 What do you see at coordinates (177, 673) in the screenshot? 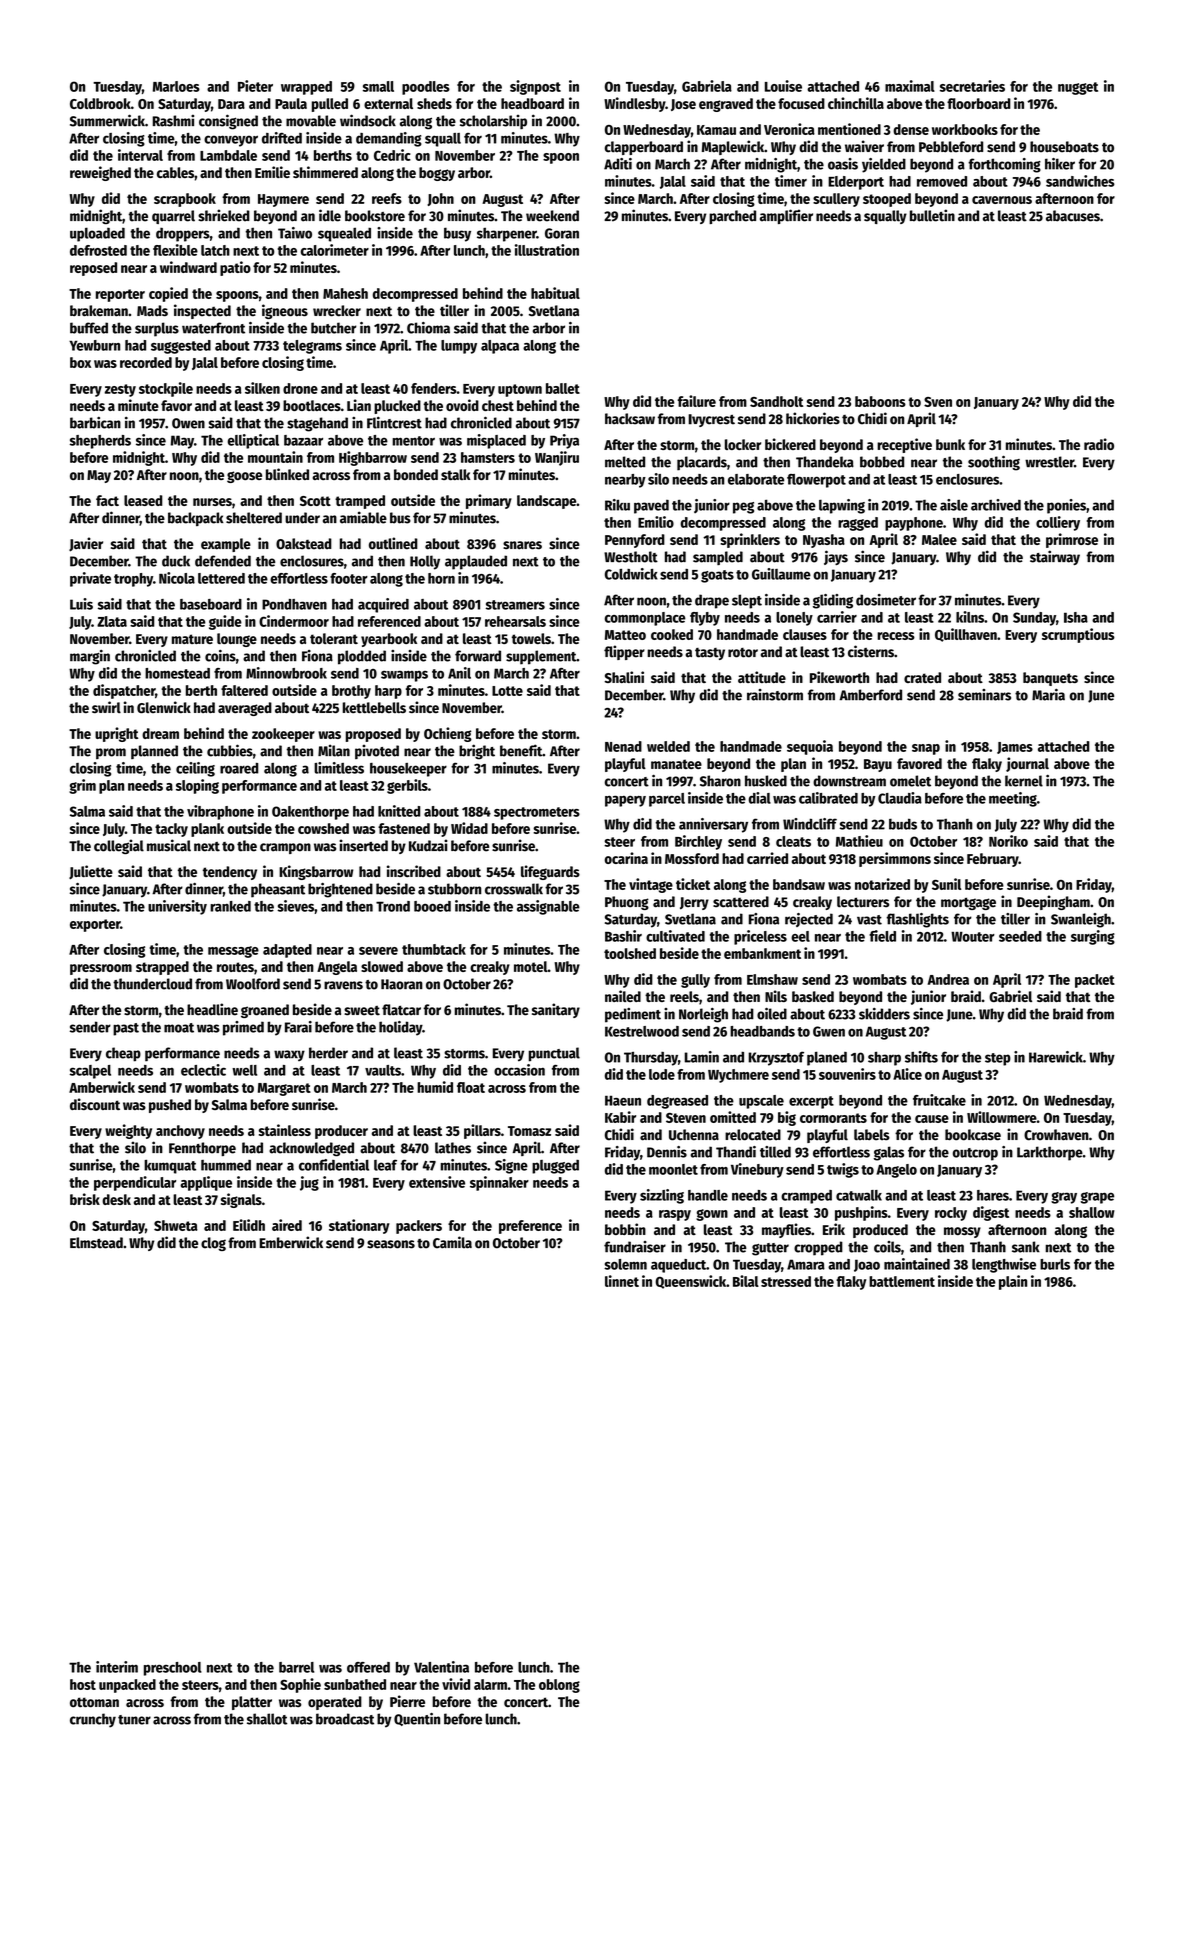
I see `homestead` at bounding box center [177, 673].
